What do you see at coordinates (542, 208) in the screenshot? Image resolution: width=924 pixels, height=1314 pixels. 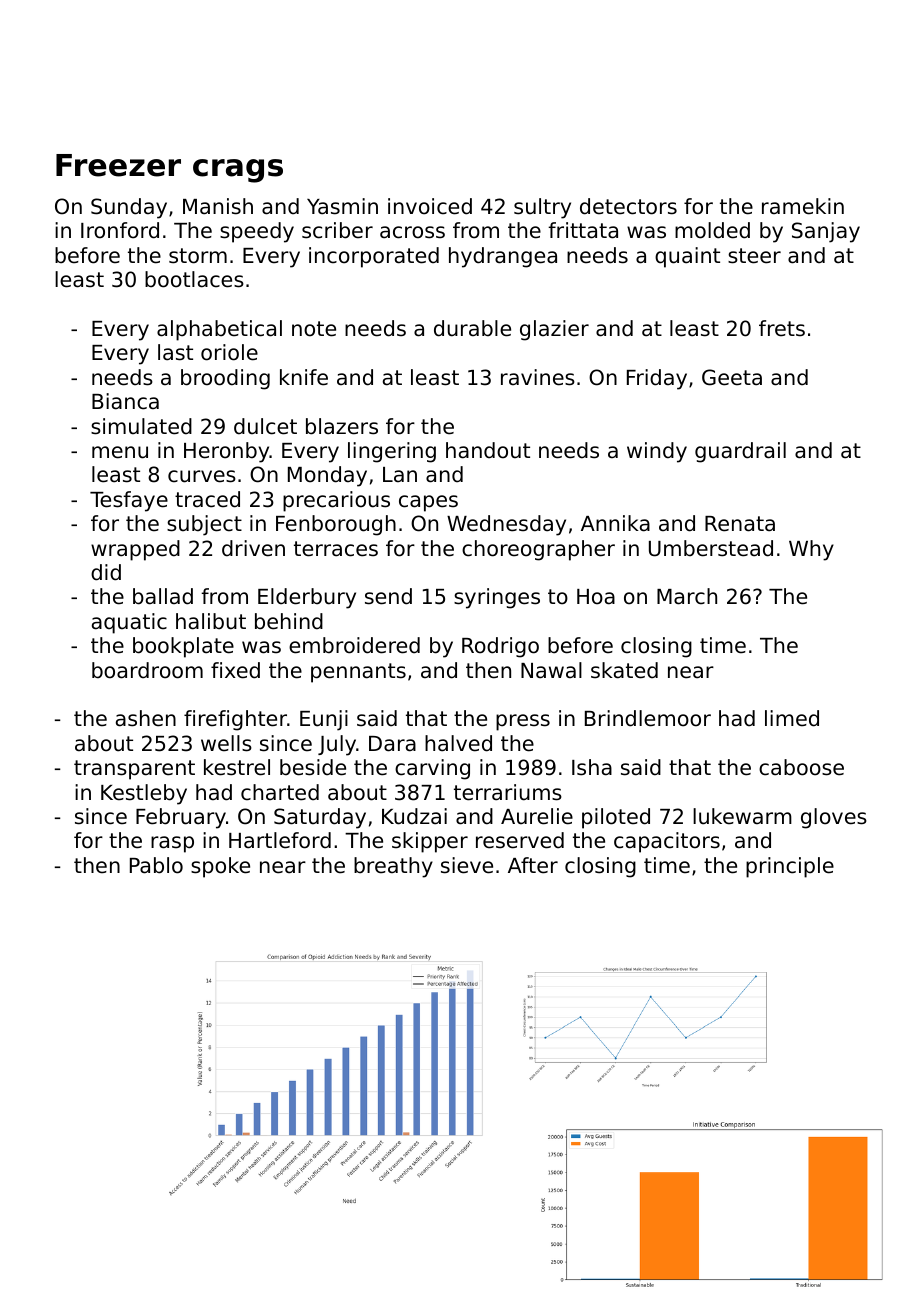 I see `sultry` at bounding box center [542, 208].
